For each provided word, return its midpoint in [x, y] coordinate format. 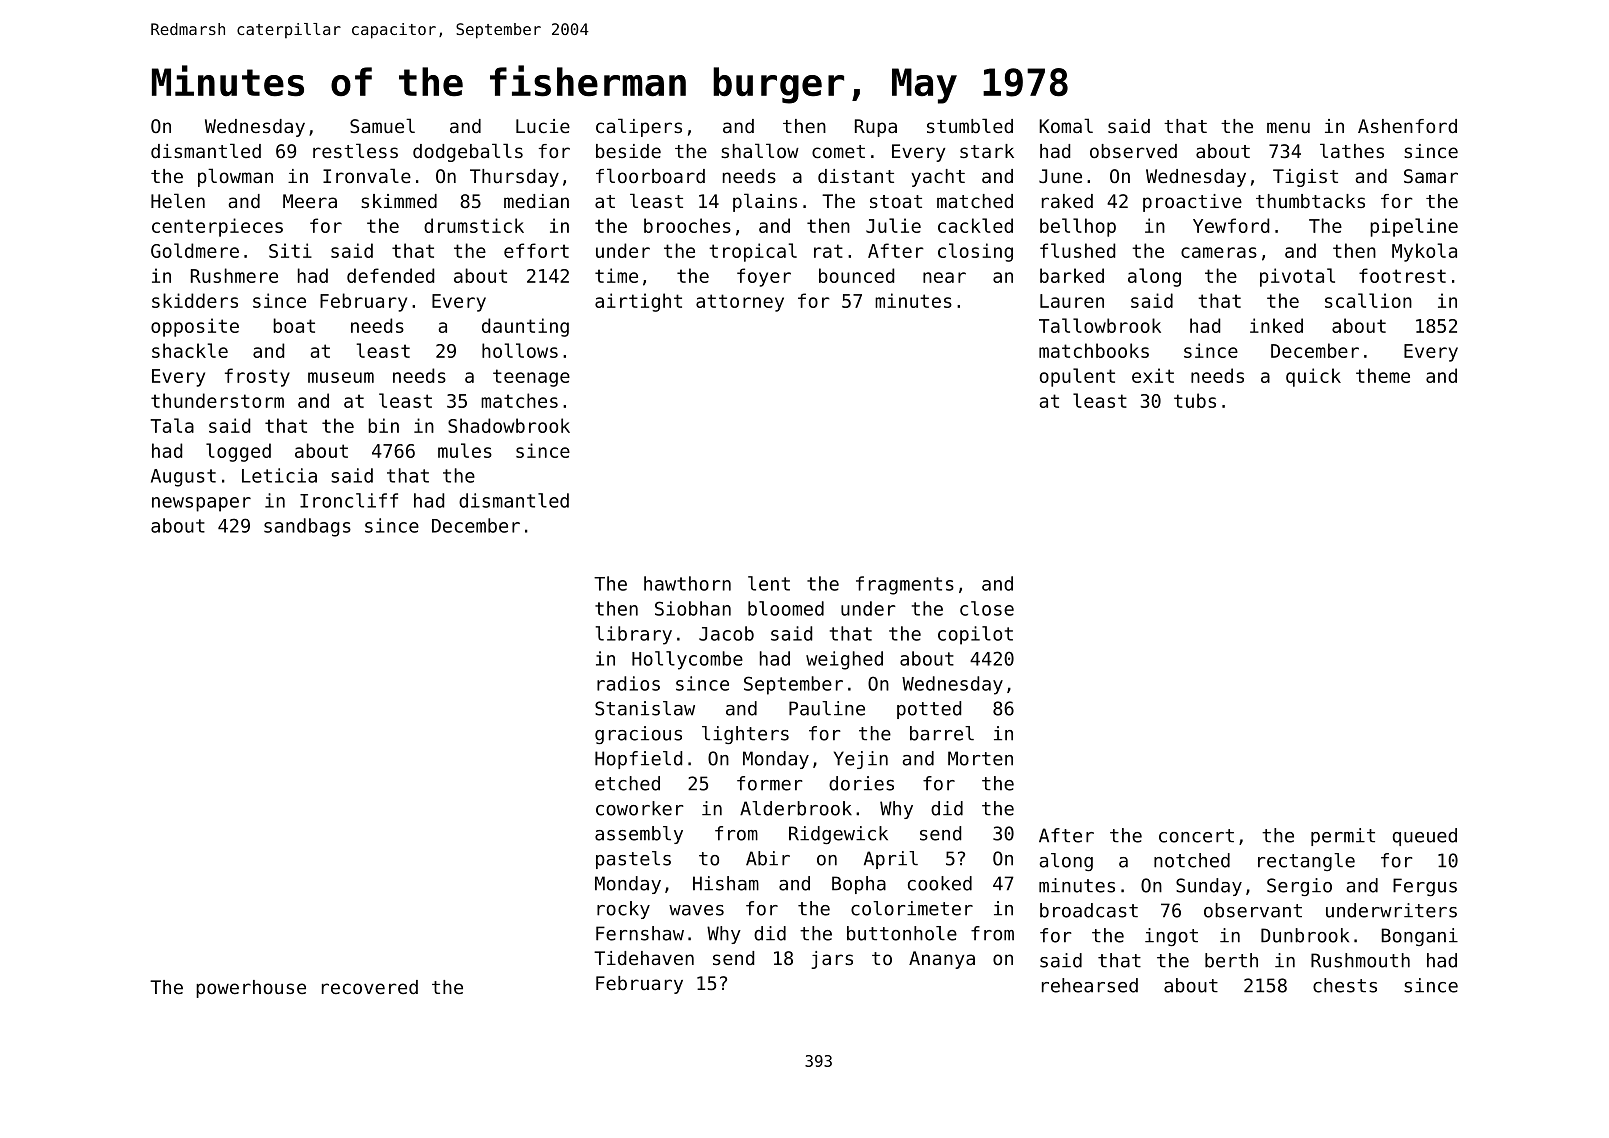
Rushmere [234, 275]
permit [1343, 837]
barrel [942, 733]
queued [1425, 837]
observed [1133, 151]
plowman [235, 177]
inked [1276, 325]
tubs [1195, 400]
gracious [638, 735]
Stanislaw [645, 708]
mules [465, 450]
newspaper [201, 504]
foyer [764, 277]
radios [628, 683]
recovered [370, 987]
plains [765, 202]
